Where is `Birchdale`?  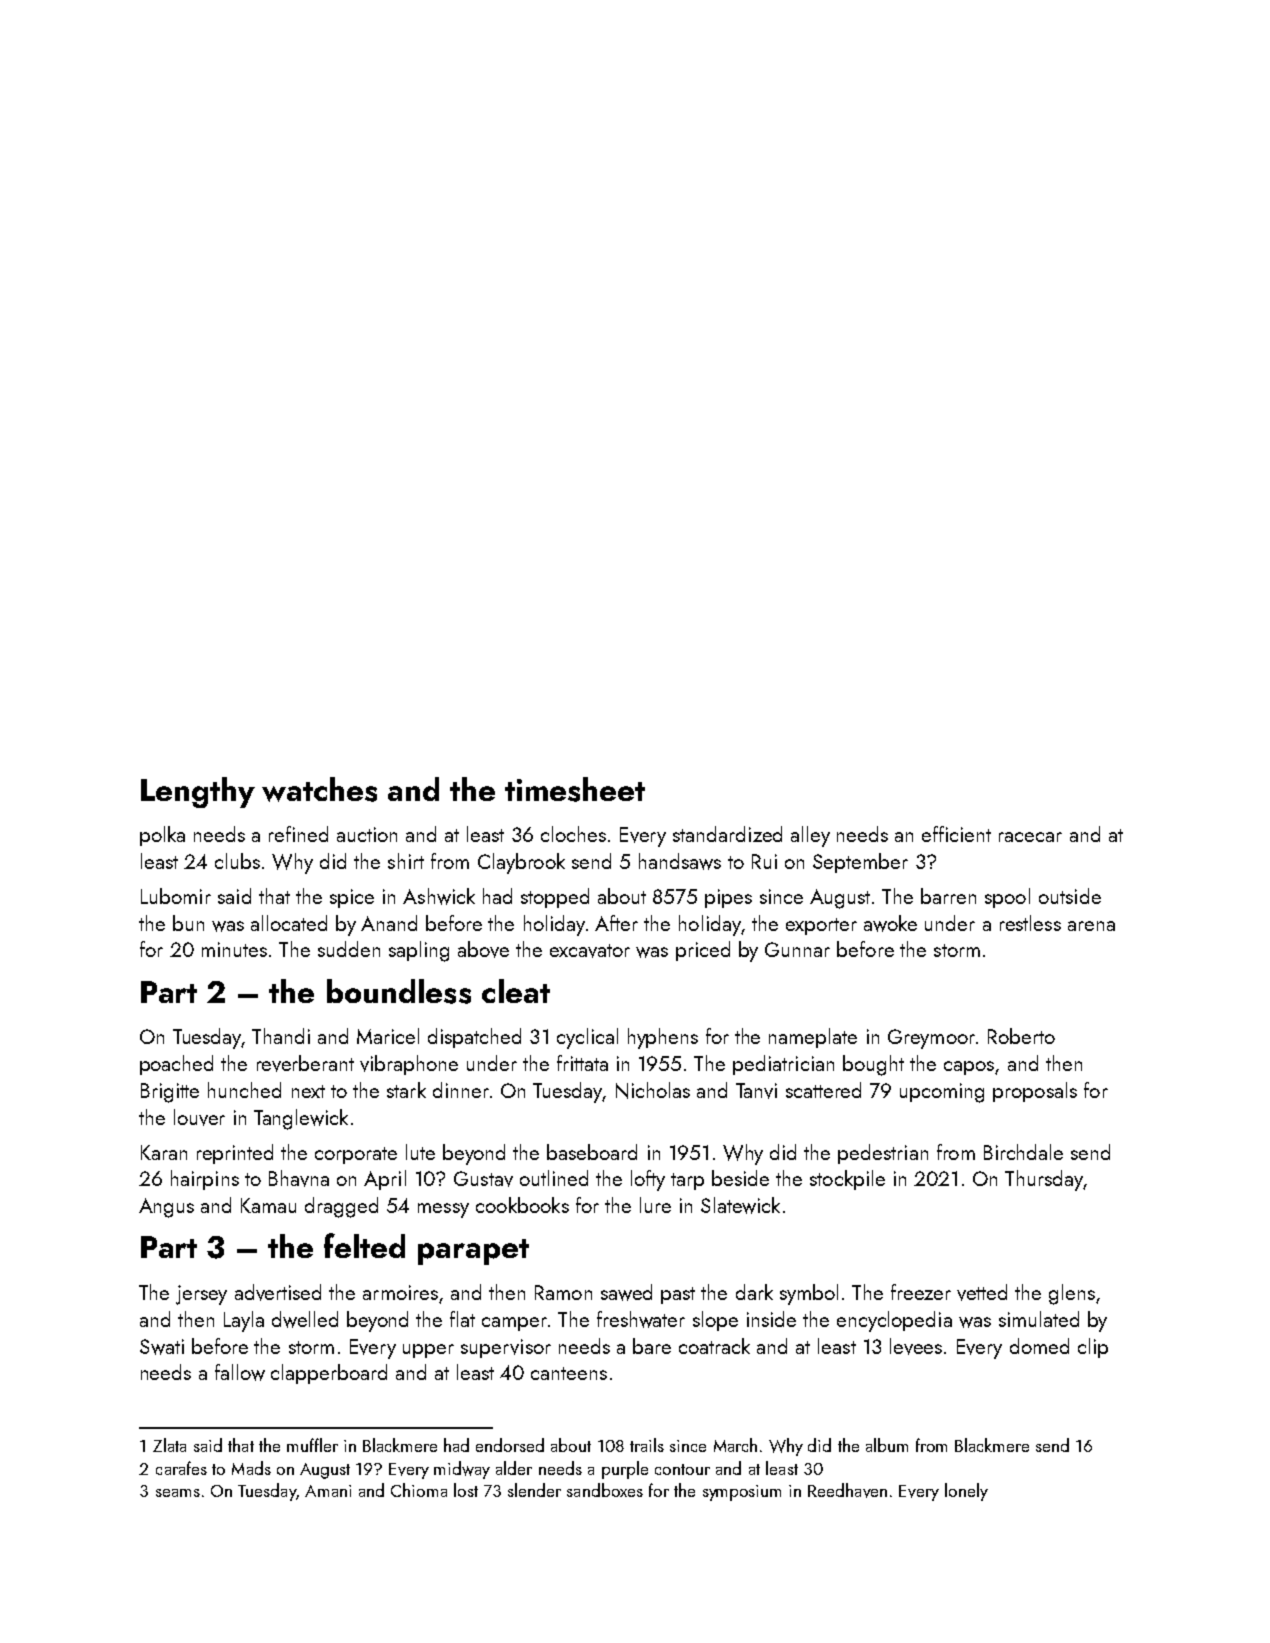
Birchdale is located at coordinates (1023, 1152).
